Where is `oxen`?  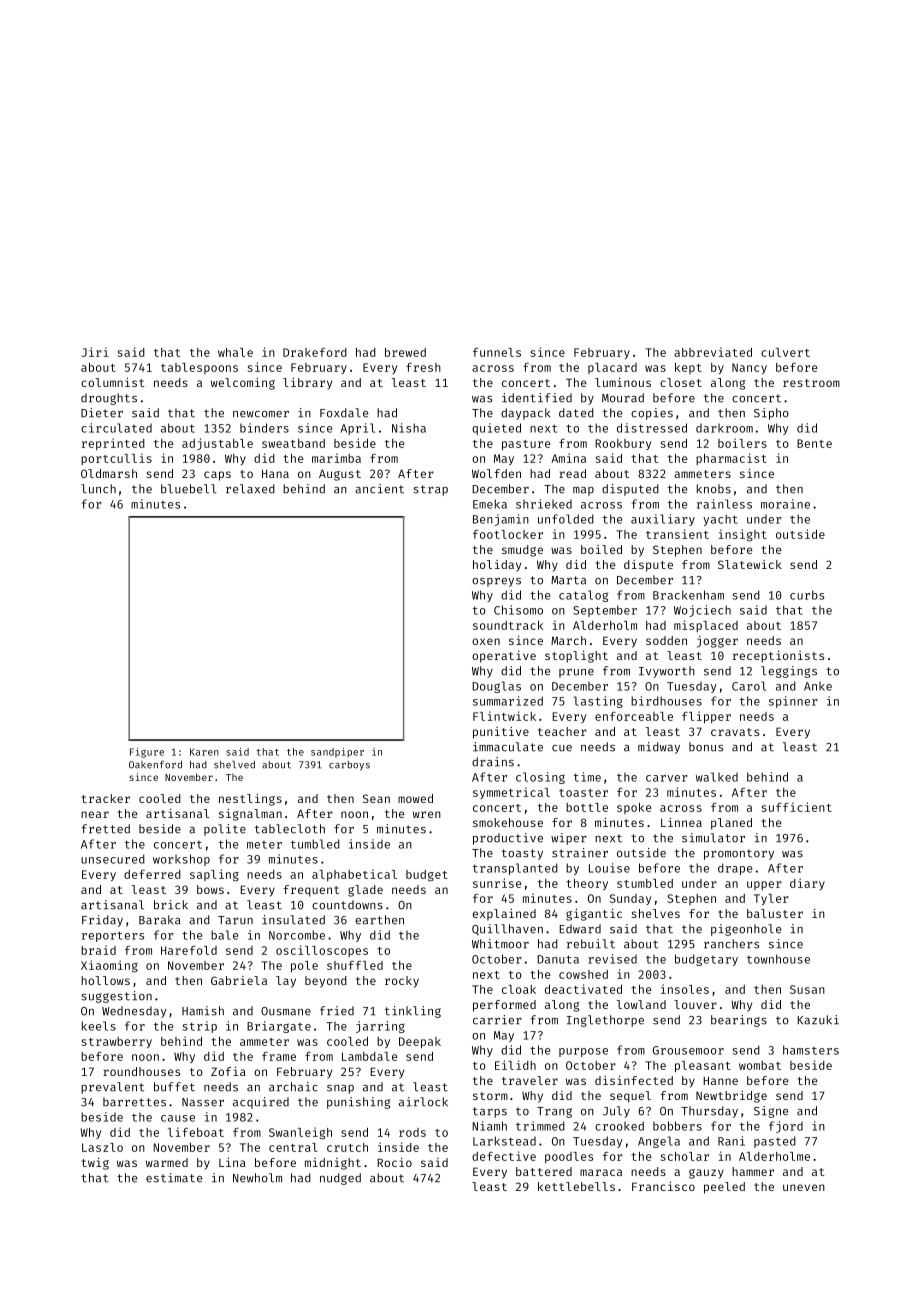
oxen is located at coordinates (486, 641).
